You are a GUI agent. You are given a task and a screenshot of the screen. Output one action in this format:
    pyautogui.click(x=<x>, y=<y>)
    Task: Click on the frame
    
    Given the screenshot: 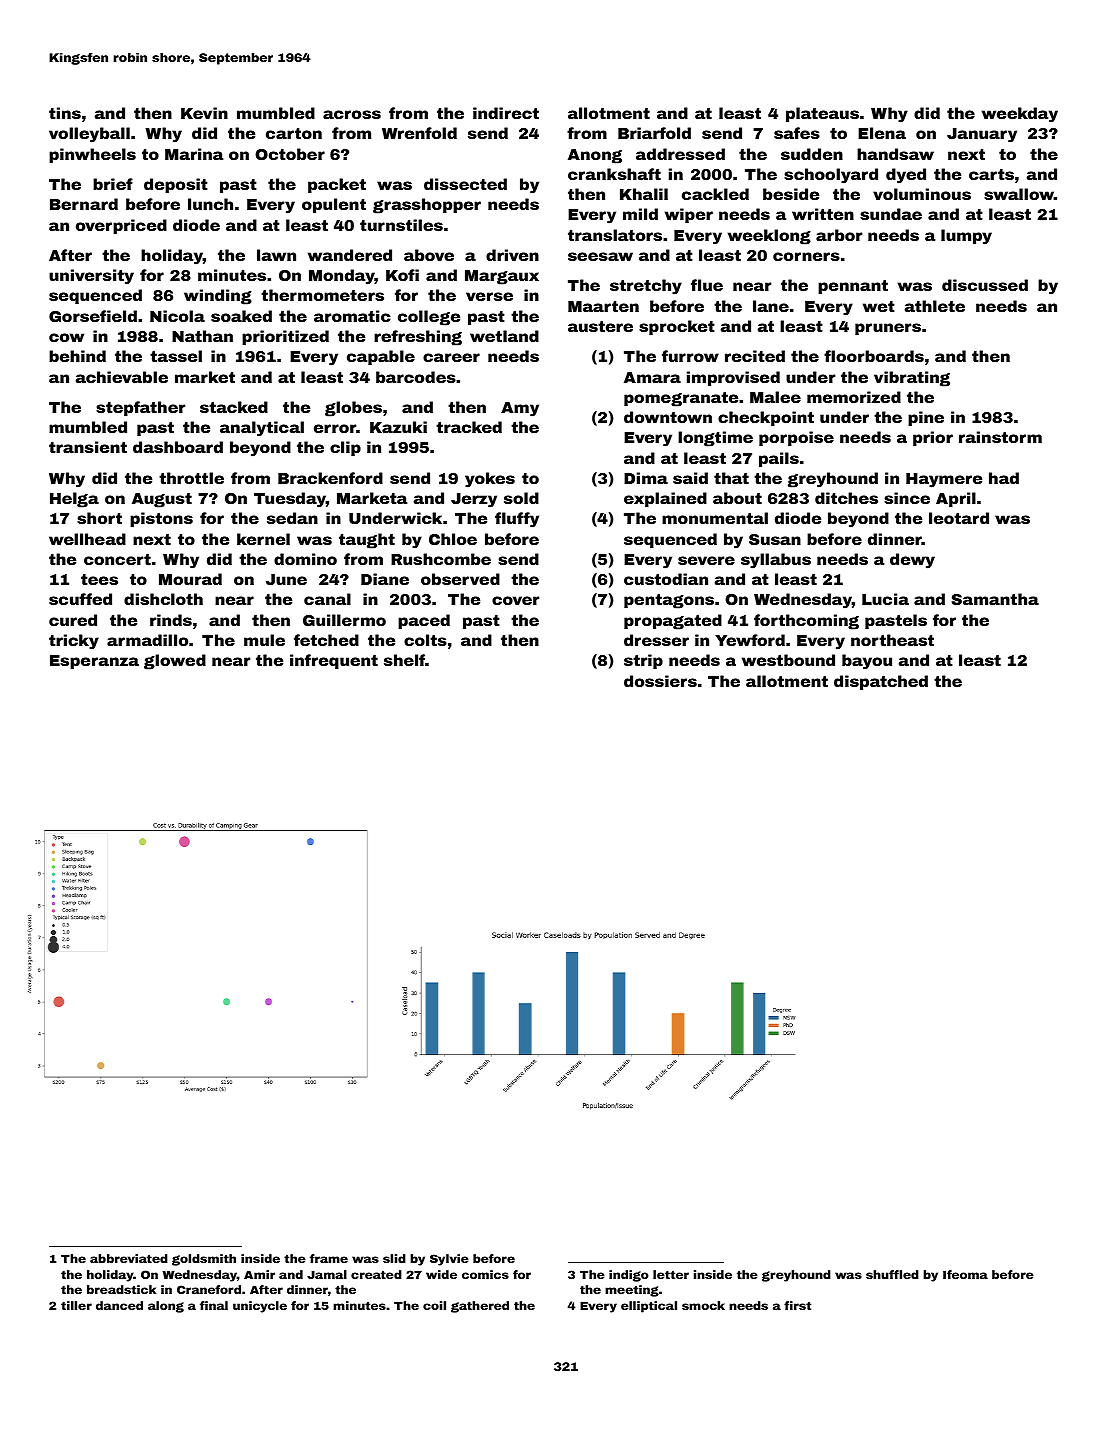 What is the action you would take?
    pyautogui.click(x=329, y=1258)
